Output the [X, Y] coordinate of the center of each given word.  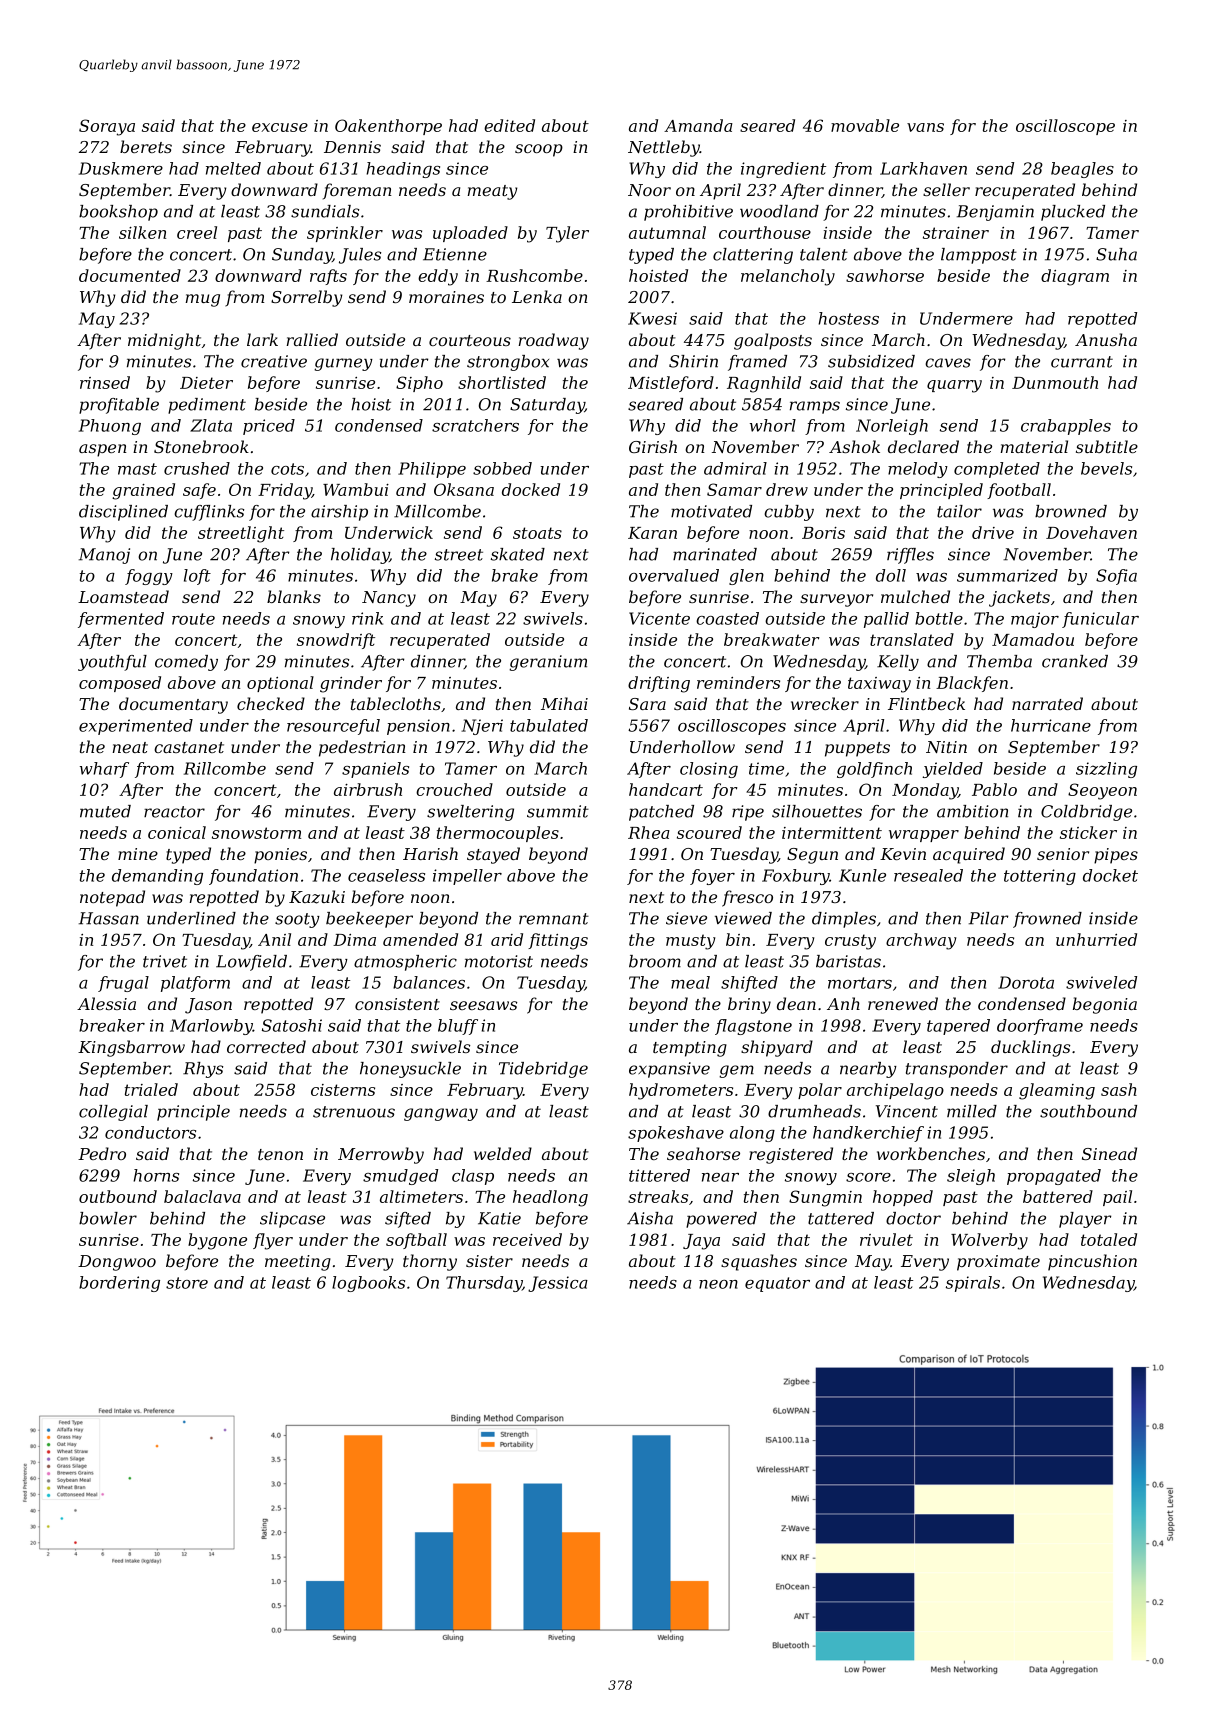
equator [777, 1284]
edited [509, 125]
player [1085, 1220]
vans [925, 127]
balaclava [202, 1196]
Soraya [107, 127]
